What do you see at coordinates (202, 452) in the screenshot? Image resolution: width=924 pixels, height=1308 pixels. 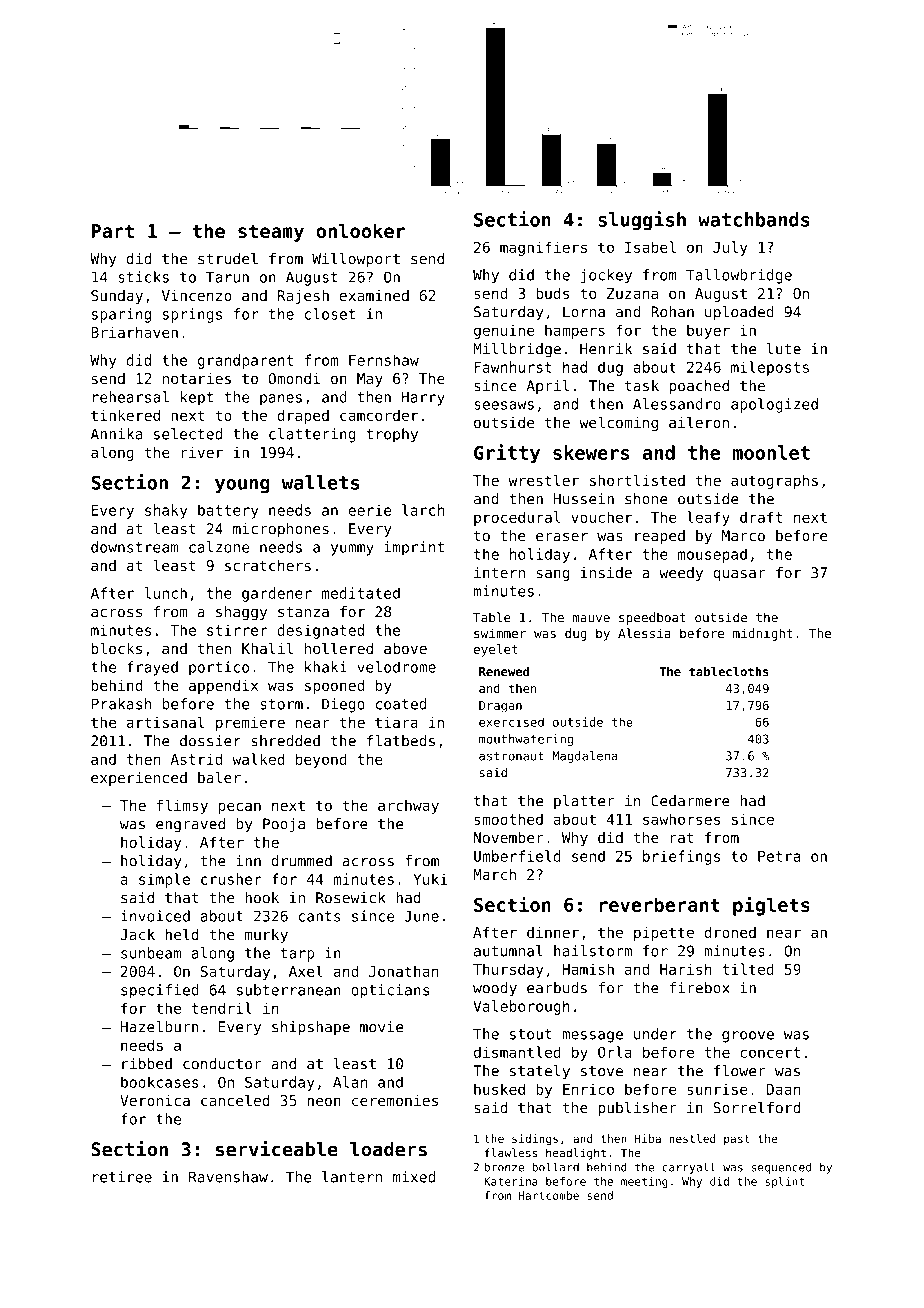 I see `river` at bounding box center [202, 452].
